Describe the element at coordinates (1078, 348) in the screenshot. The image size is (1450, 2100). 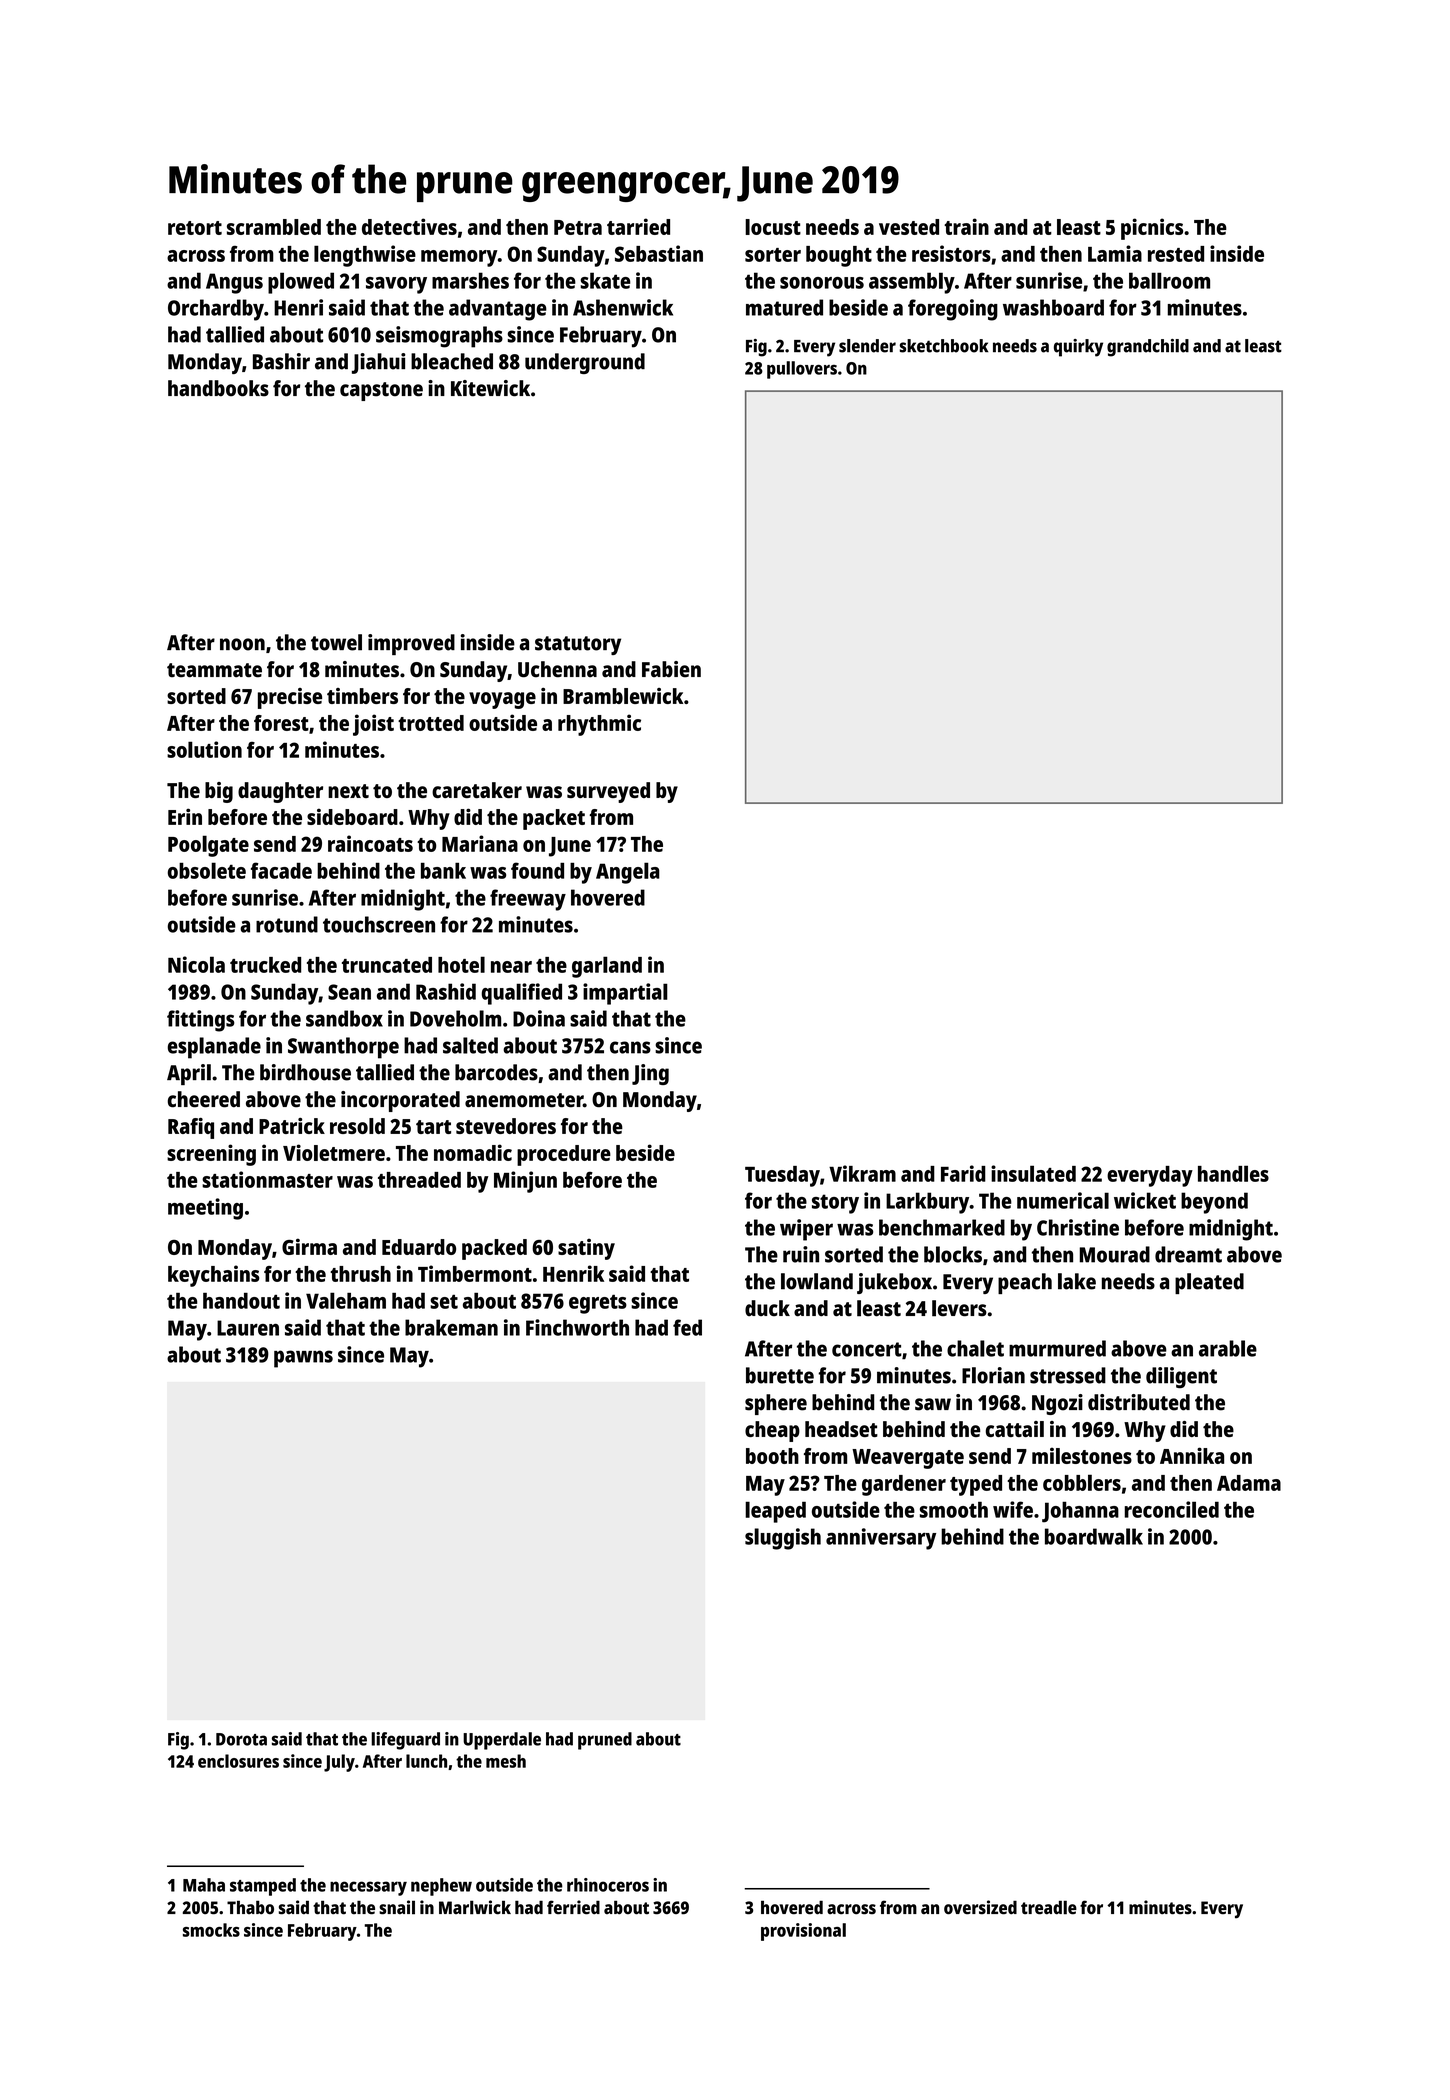
I see `quirky` at that location.
